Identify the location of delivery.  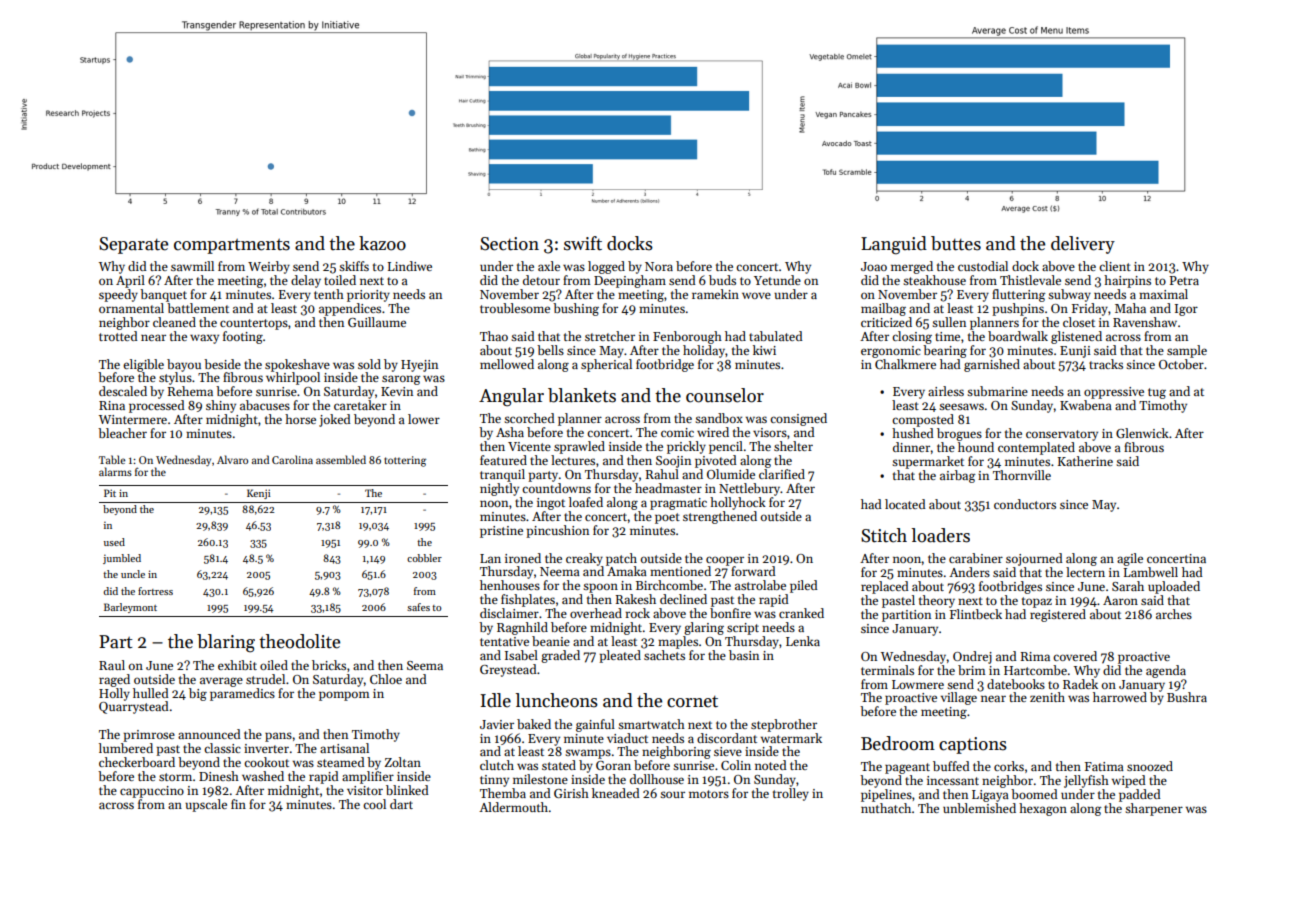
(1083, 245).
